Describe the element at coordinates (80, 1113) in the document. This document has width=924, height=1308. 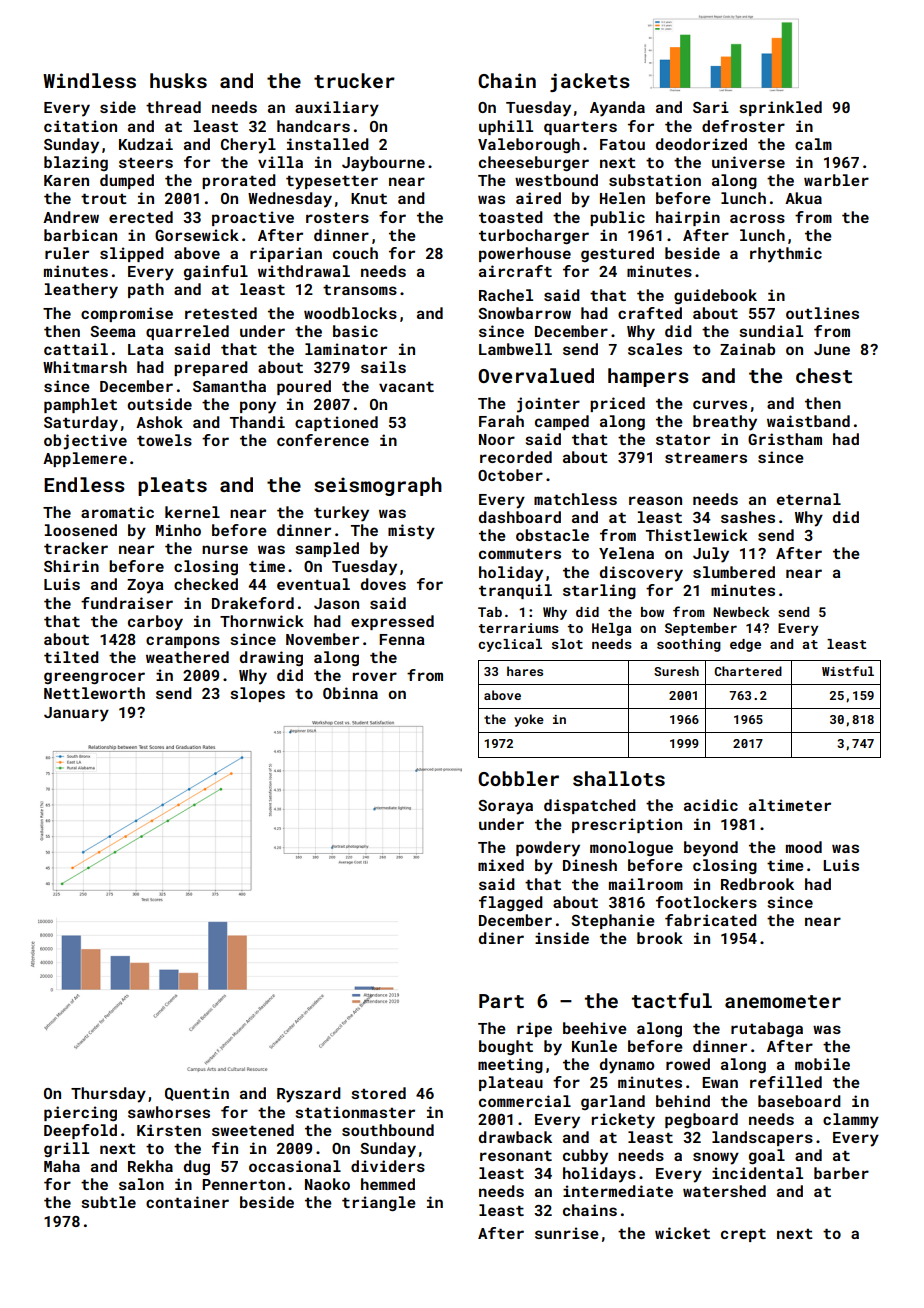
I see `piercing` at that location.
